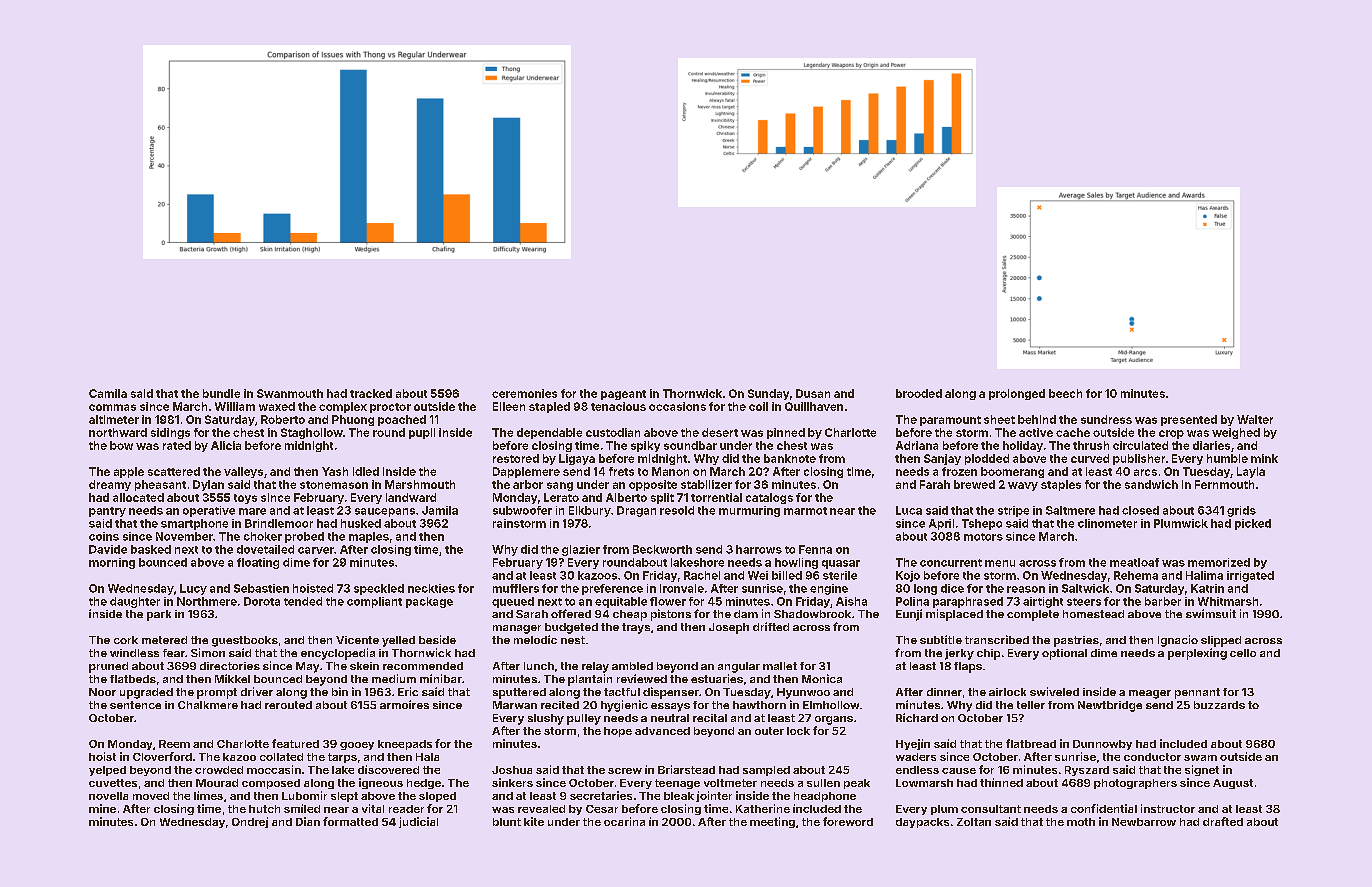 The image size is (1372, 887). What do you see at coordinates (1136, 575) in the screenshot?
I see `Rehema` at bounding box center [1136, 575].
